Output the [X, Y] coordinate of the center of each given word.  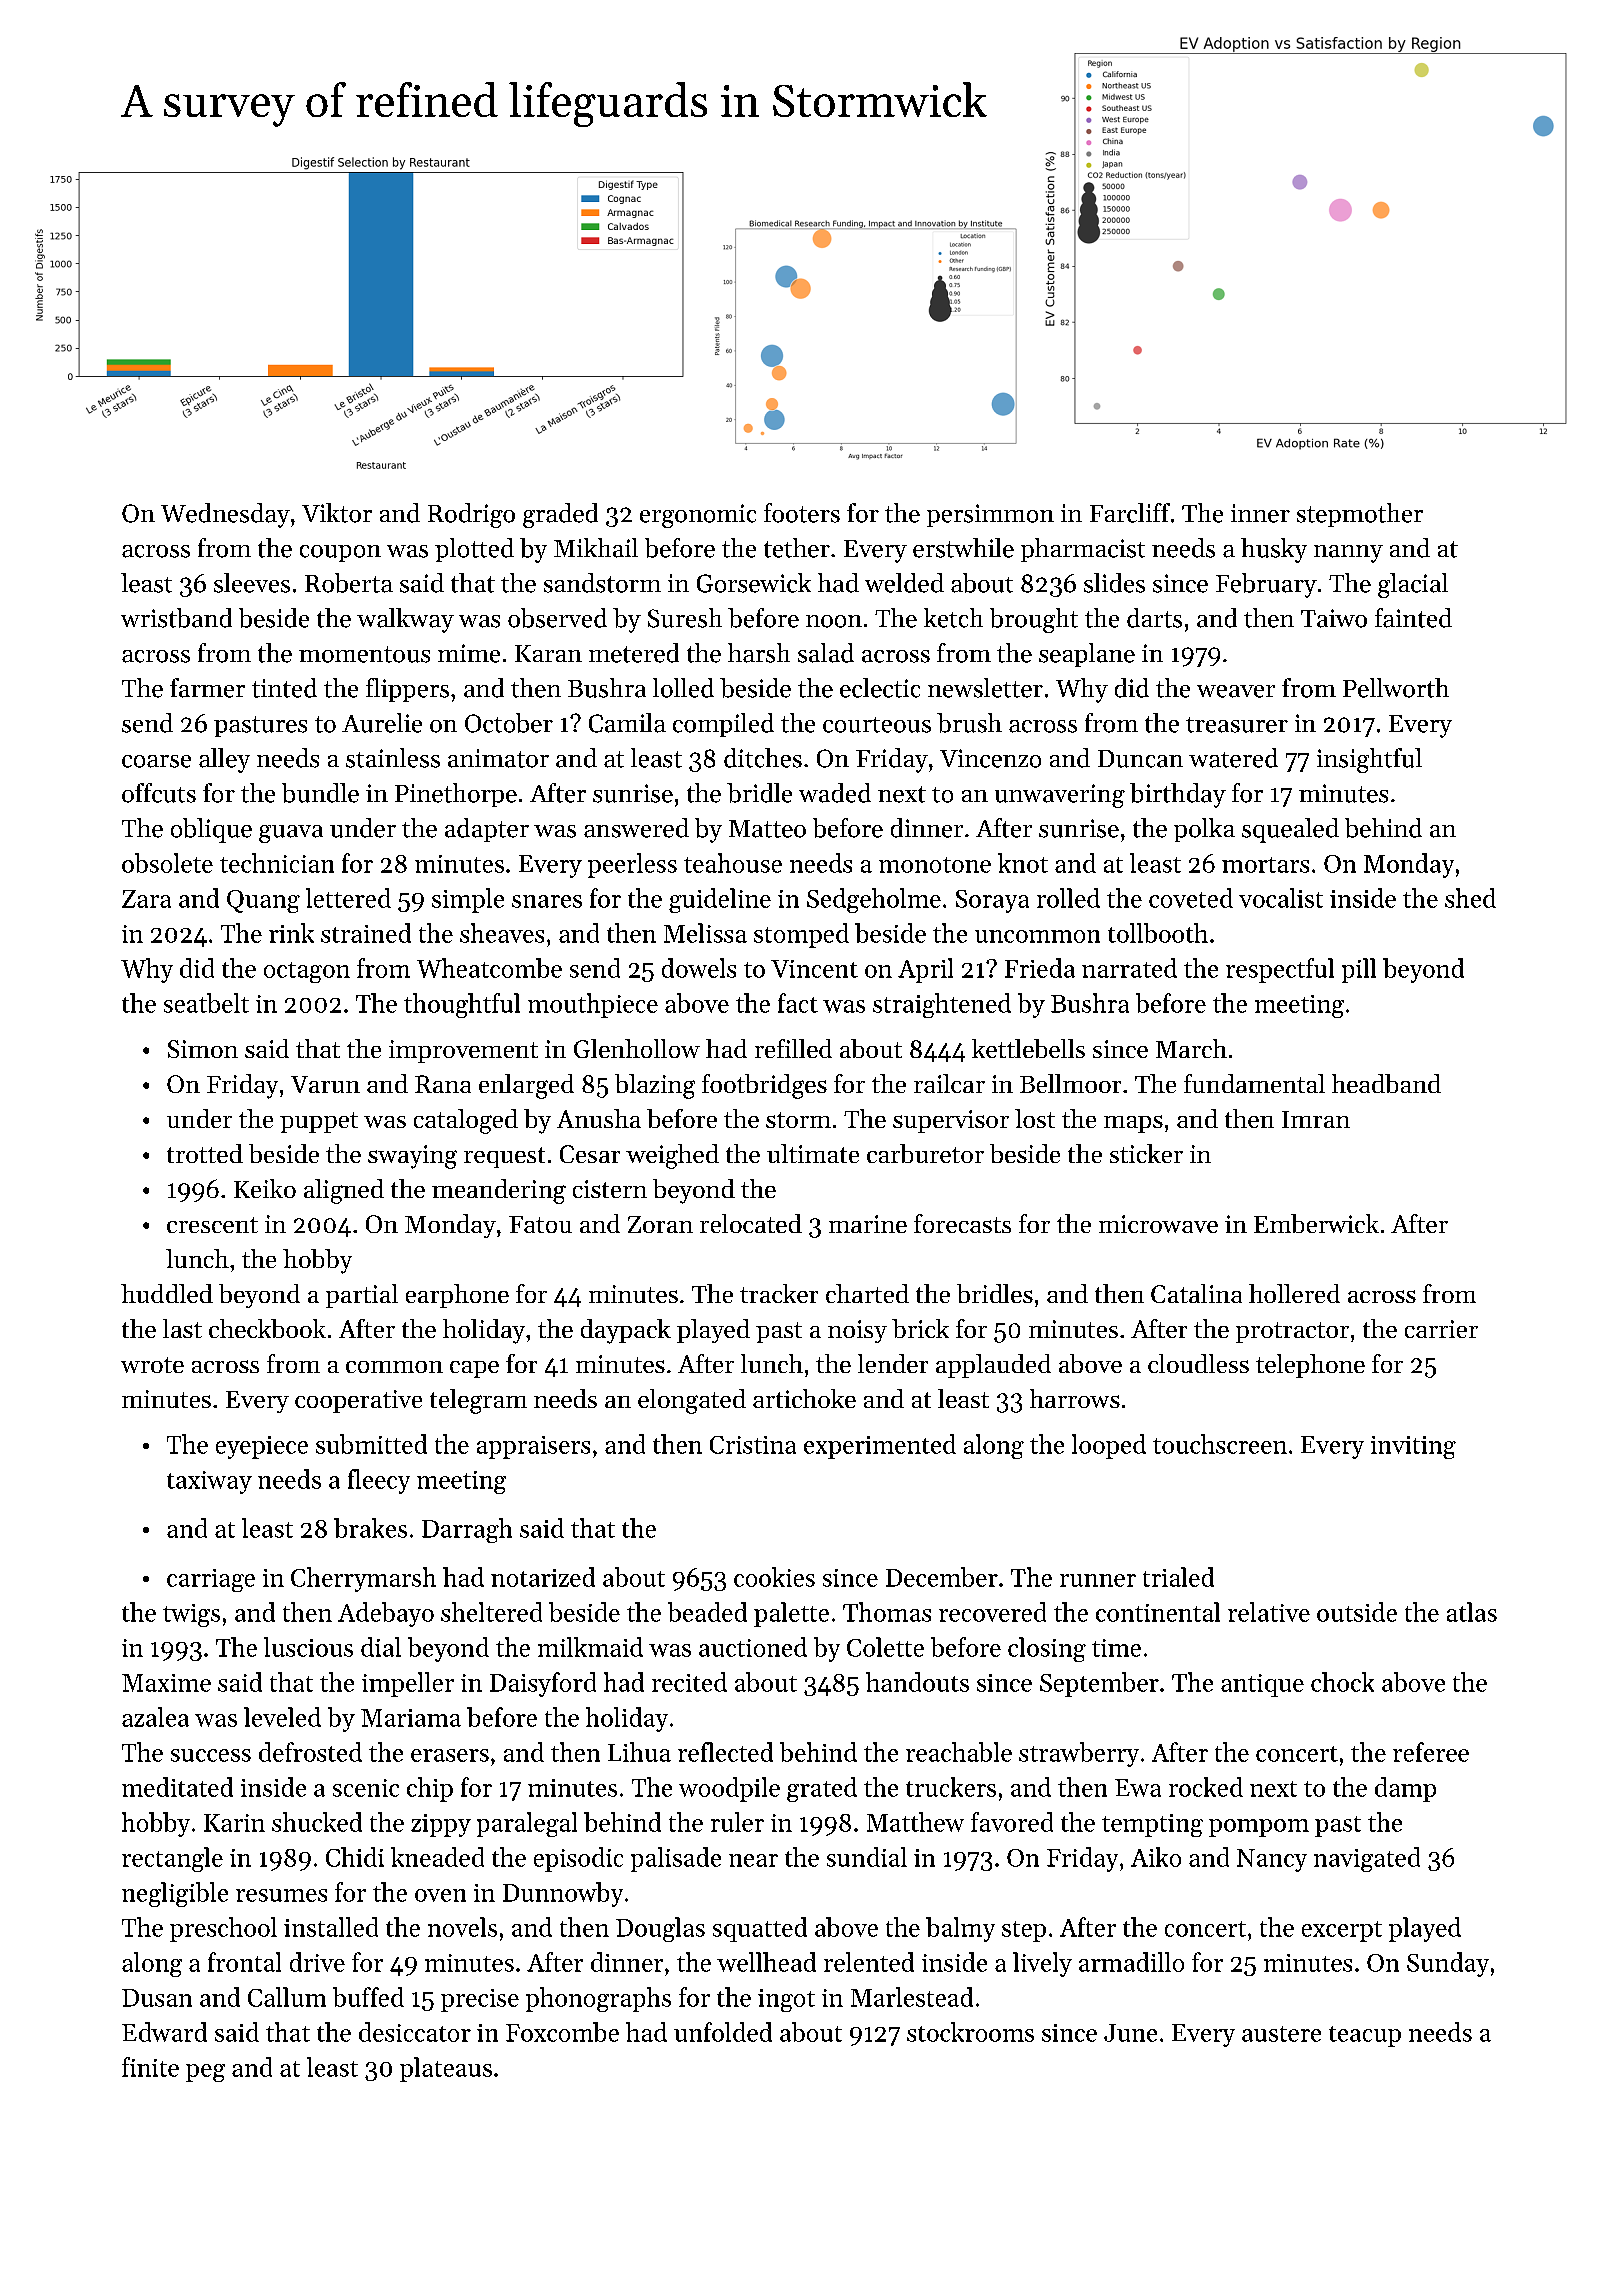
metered [634, 653]
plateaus [446, 2069]
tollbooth [1158, 933]
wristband [176, 618]
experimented [880, 1446]
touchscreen [1220, 1444]
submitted [371, 1444]
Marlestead [912, 1997]
